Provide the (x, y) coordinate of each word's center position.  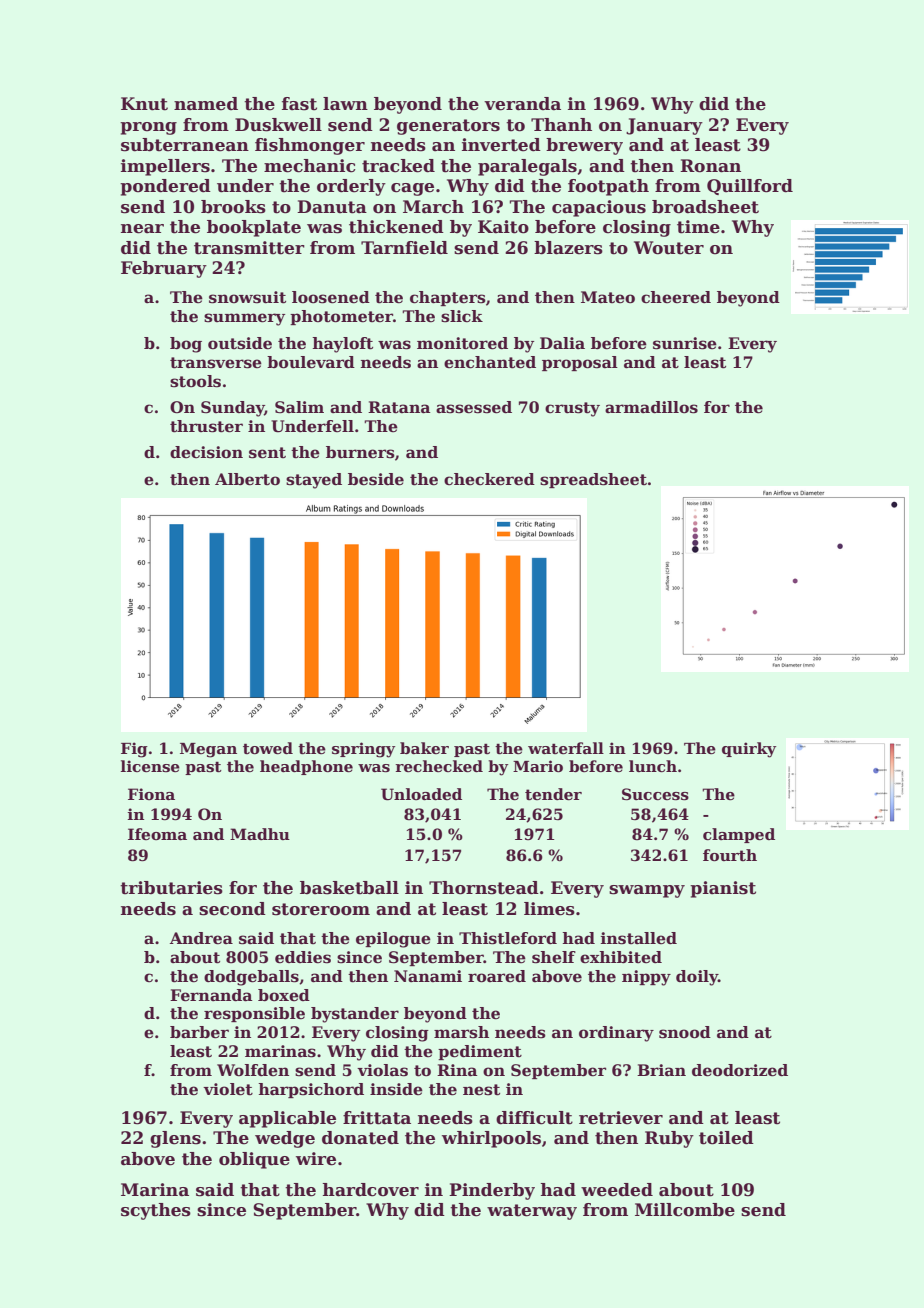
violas (382, 1070)
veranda (522, 104)
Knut (144, 104)
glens (175, 1139)
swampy (647, 891)
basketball (349, 888)
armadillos (651, 407)
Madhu (260, 834)
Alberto (247, 479)
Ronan (710, 166)
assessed (474, 407)
